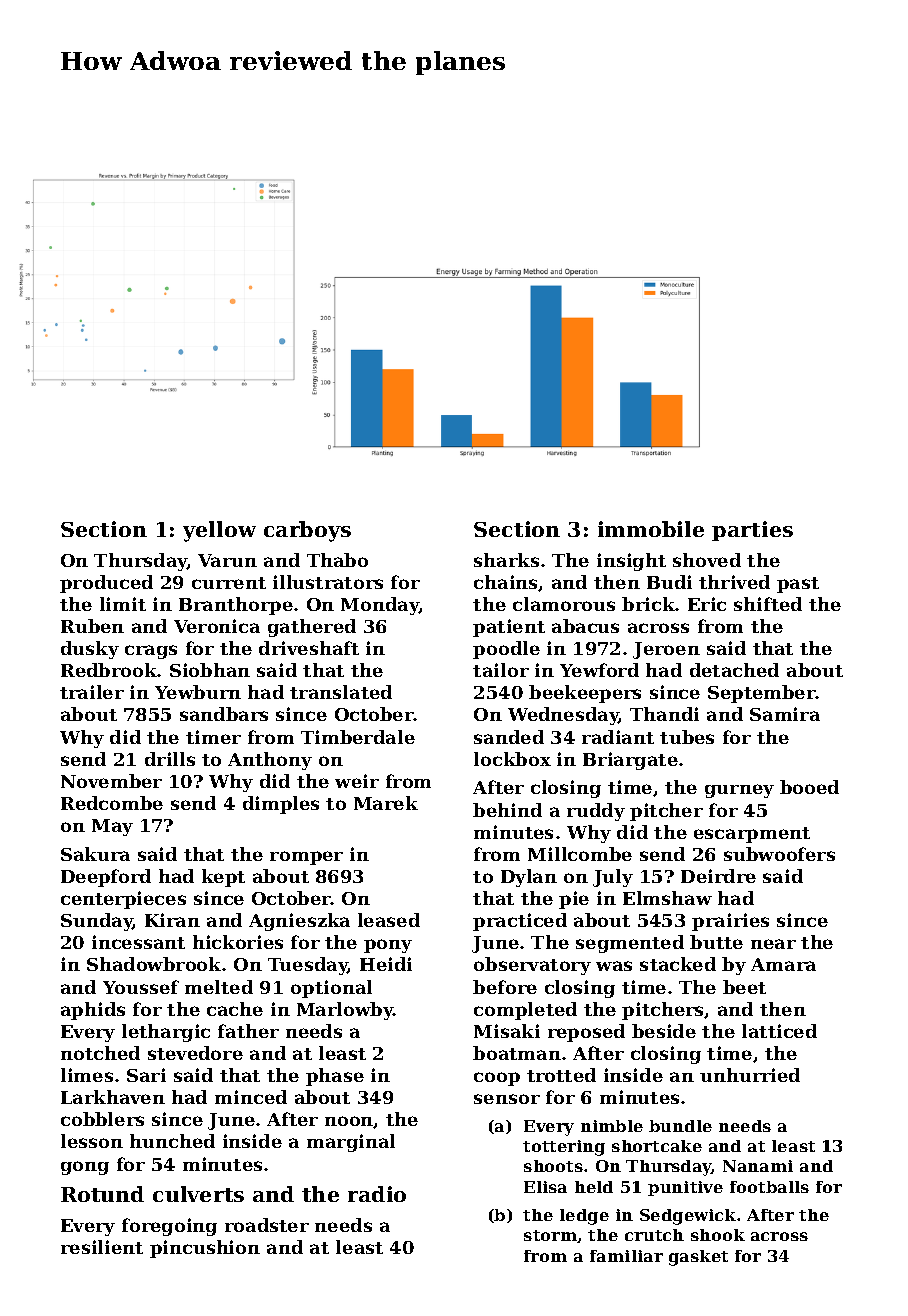  What do you see at coordinates (785, 714) in the screenshot?
I see `Samira` at bounding box center [785, 714].
